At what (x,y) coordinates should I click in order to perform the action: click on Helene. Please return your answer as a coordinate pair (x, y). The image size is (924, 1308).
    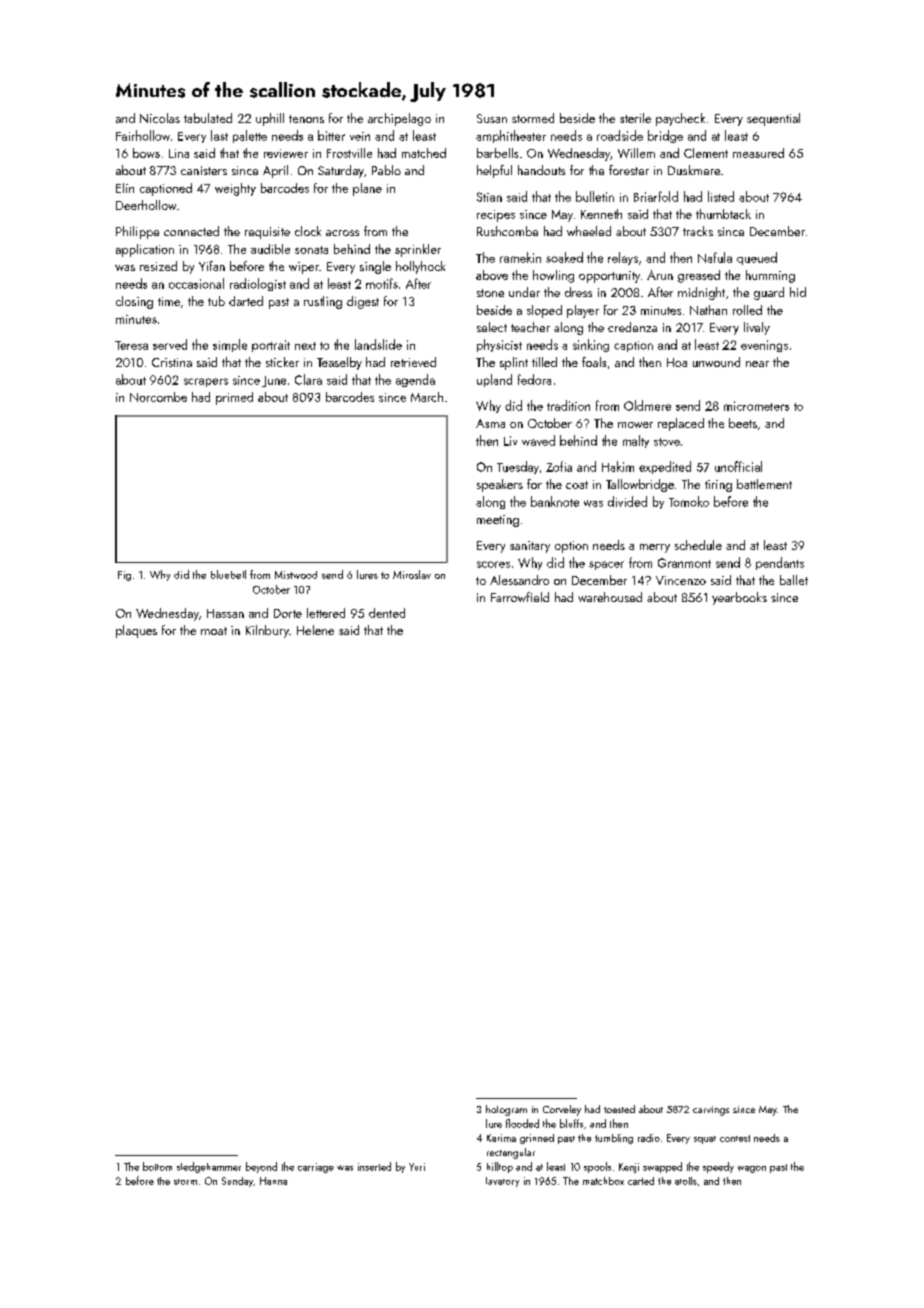
    Looking at the image, I should click on (315, 630).
